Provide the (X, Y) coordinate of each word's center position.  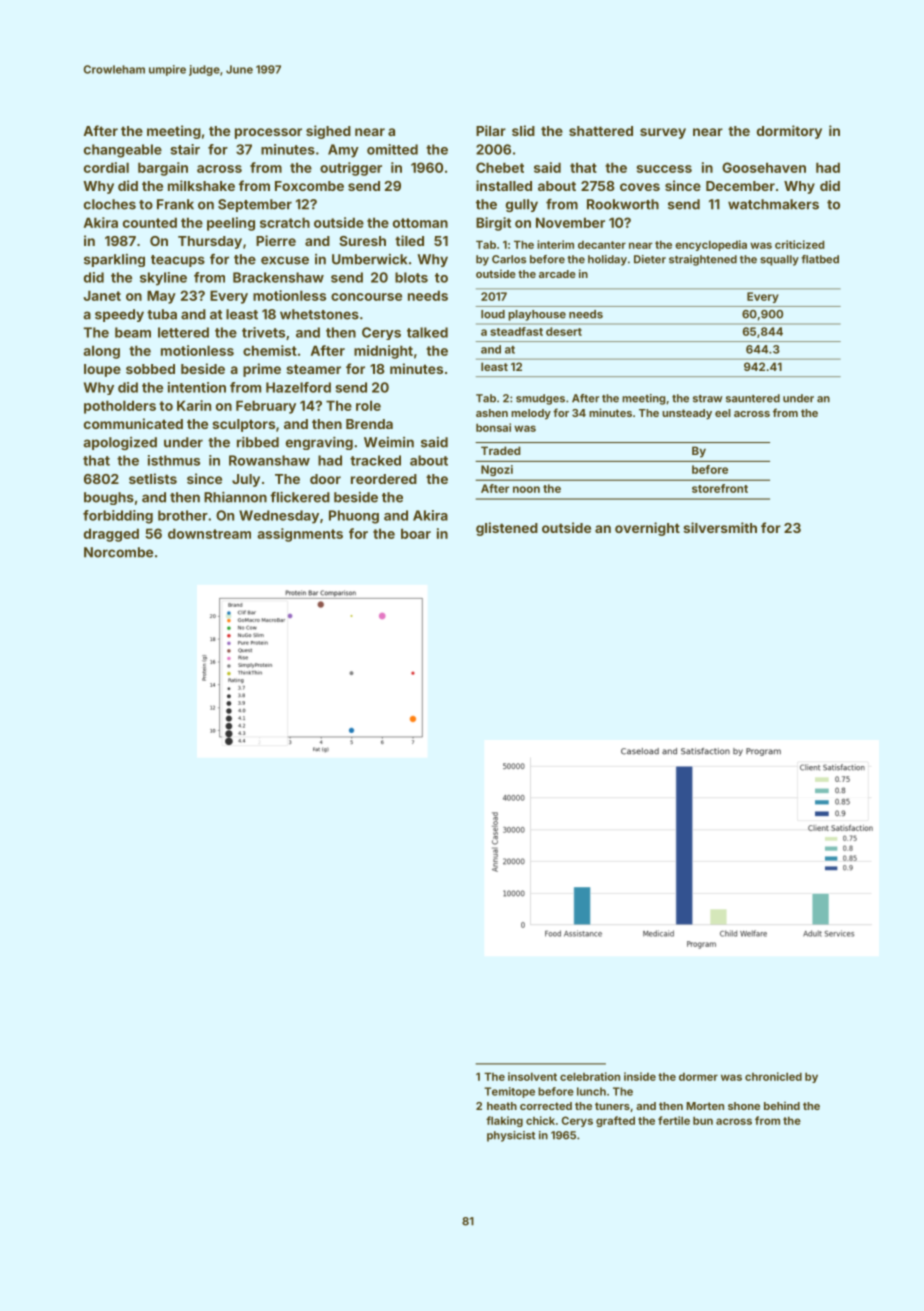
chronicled (773, 1076)
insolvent (532, 1076)
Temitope (509, 1092)
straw (708, 399)
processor (268, 133)
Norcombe (118, 552)
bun (703, 1120)
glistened (507, 529)
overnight (647, 529)
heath (502, 1106)
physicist (511, 1136)
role (368, 405)
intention (197, 387)
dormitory (789, 132)
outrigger (351, 169)
